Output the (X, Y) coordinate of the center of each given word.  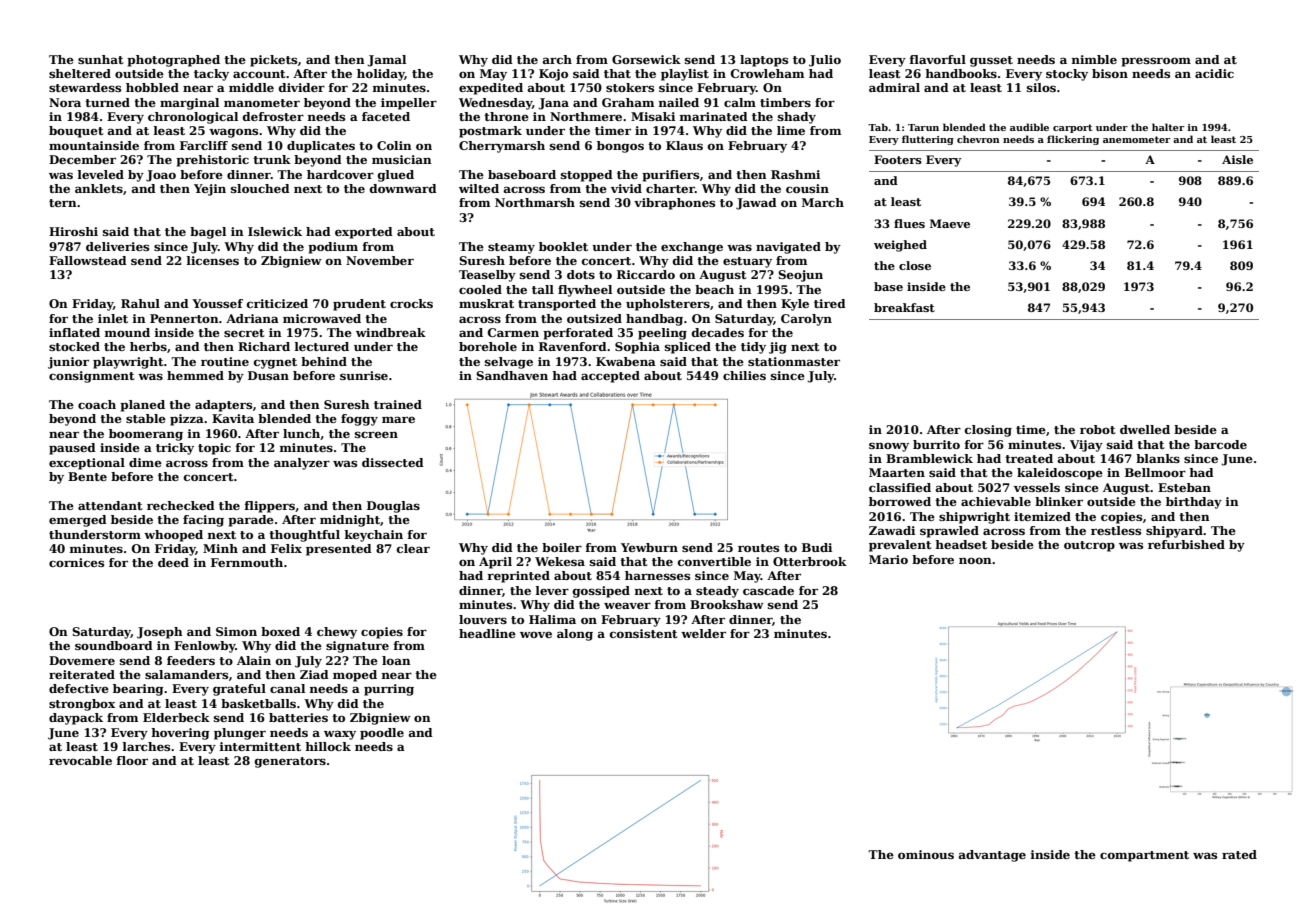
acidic (1214, 73)
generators (290, 762)
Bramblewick (929, 458)
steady (717, 592)
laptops (764, 61)
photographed (173, 61)
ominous (926, 854)
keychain (374, 536)
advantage (992, 856)
